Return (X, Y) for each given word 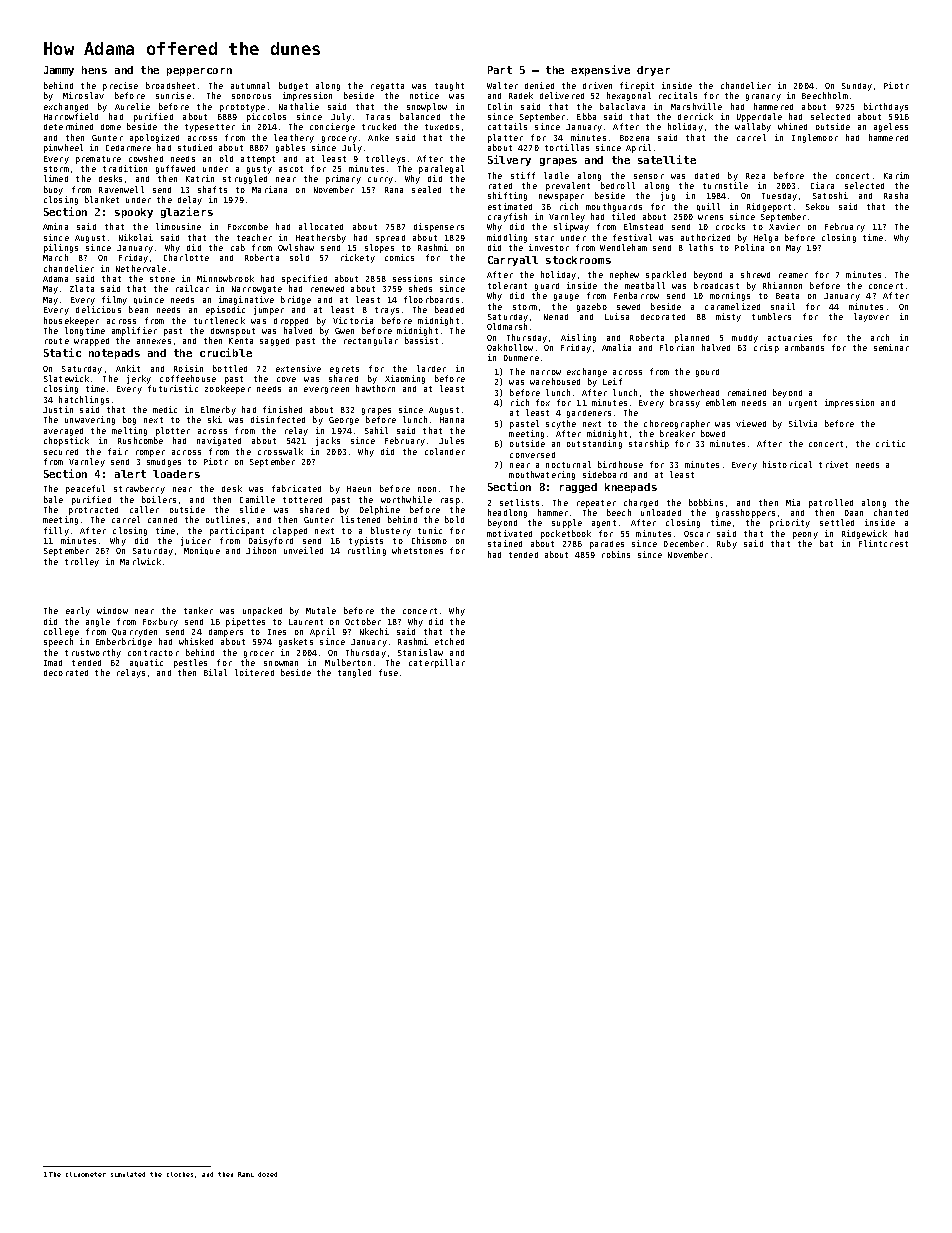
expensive (600, 70)
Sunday (857, 87)
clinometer (86, 1174)
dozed (267, 1174)
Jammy (59, 71)
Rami (246, 1174)
